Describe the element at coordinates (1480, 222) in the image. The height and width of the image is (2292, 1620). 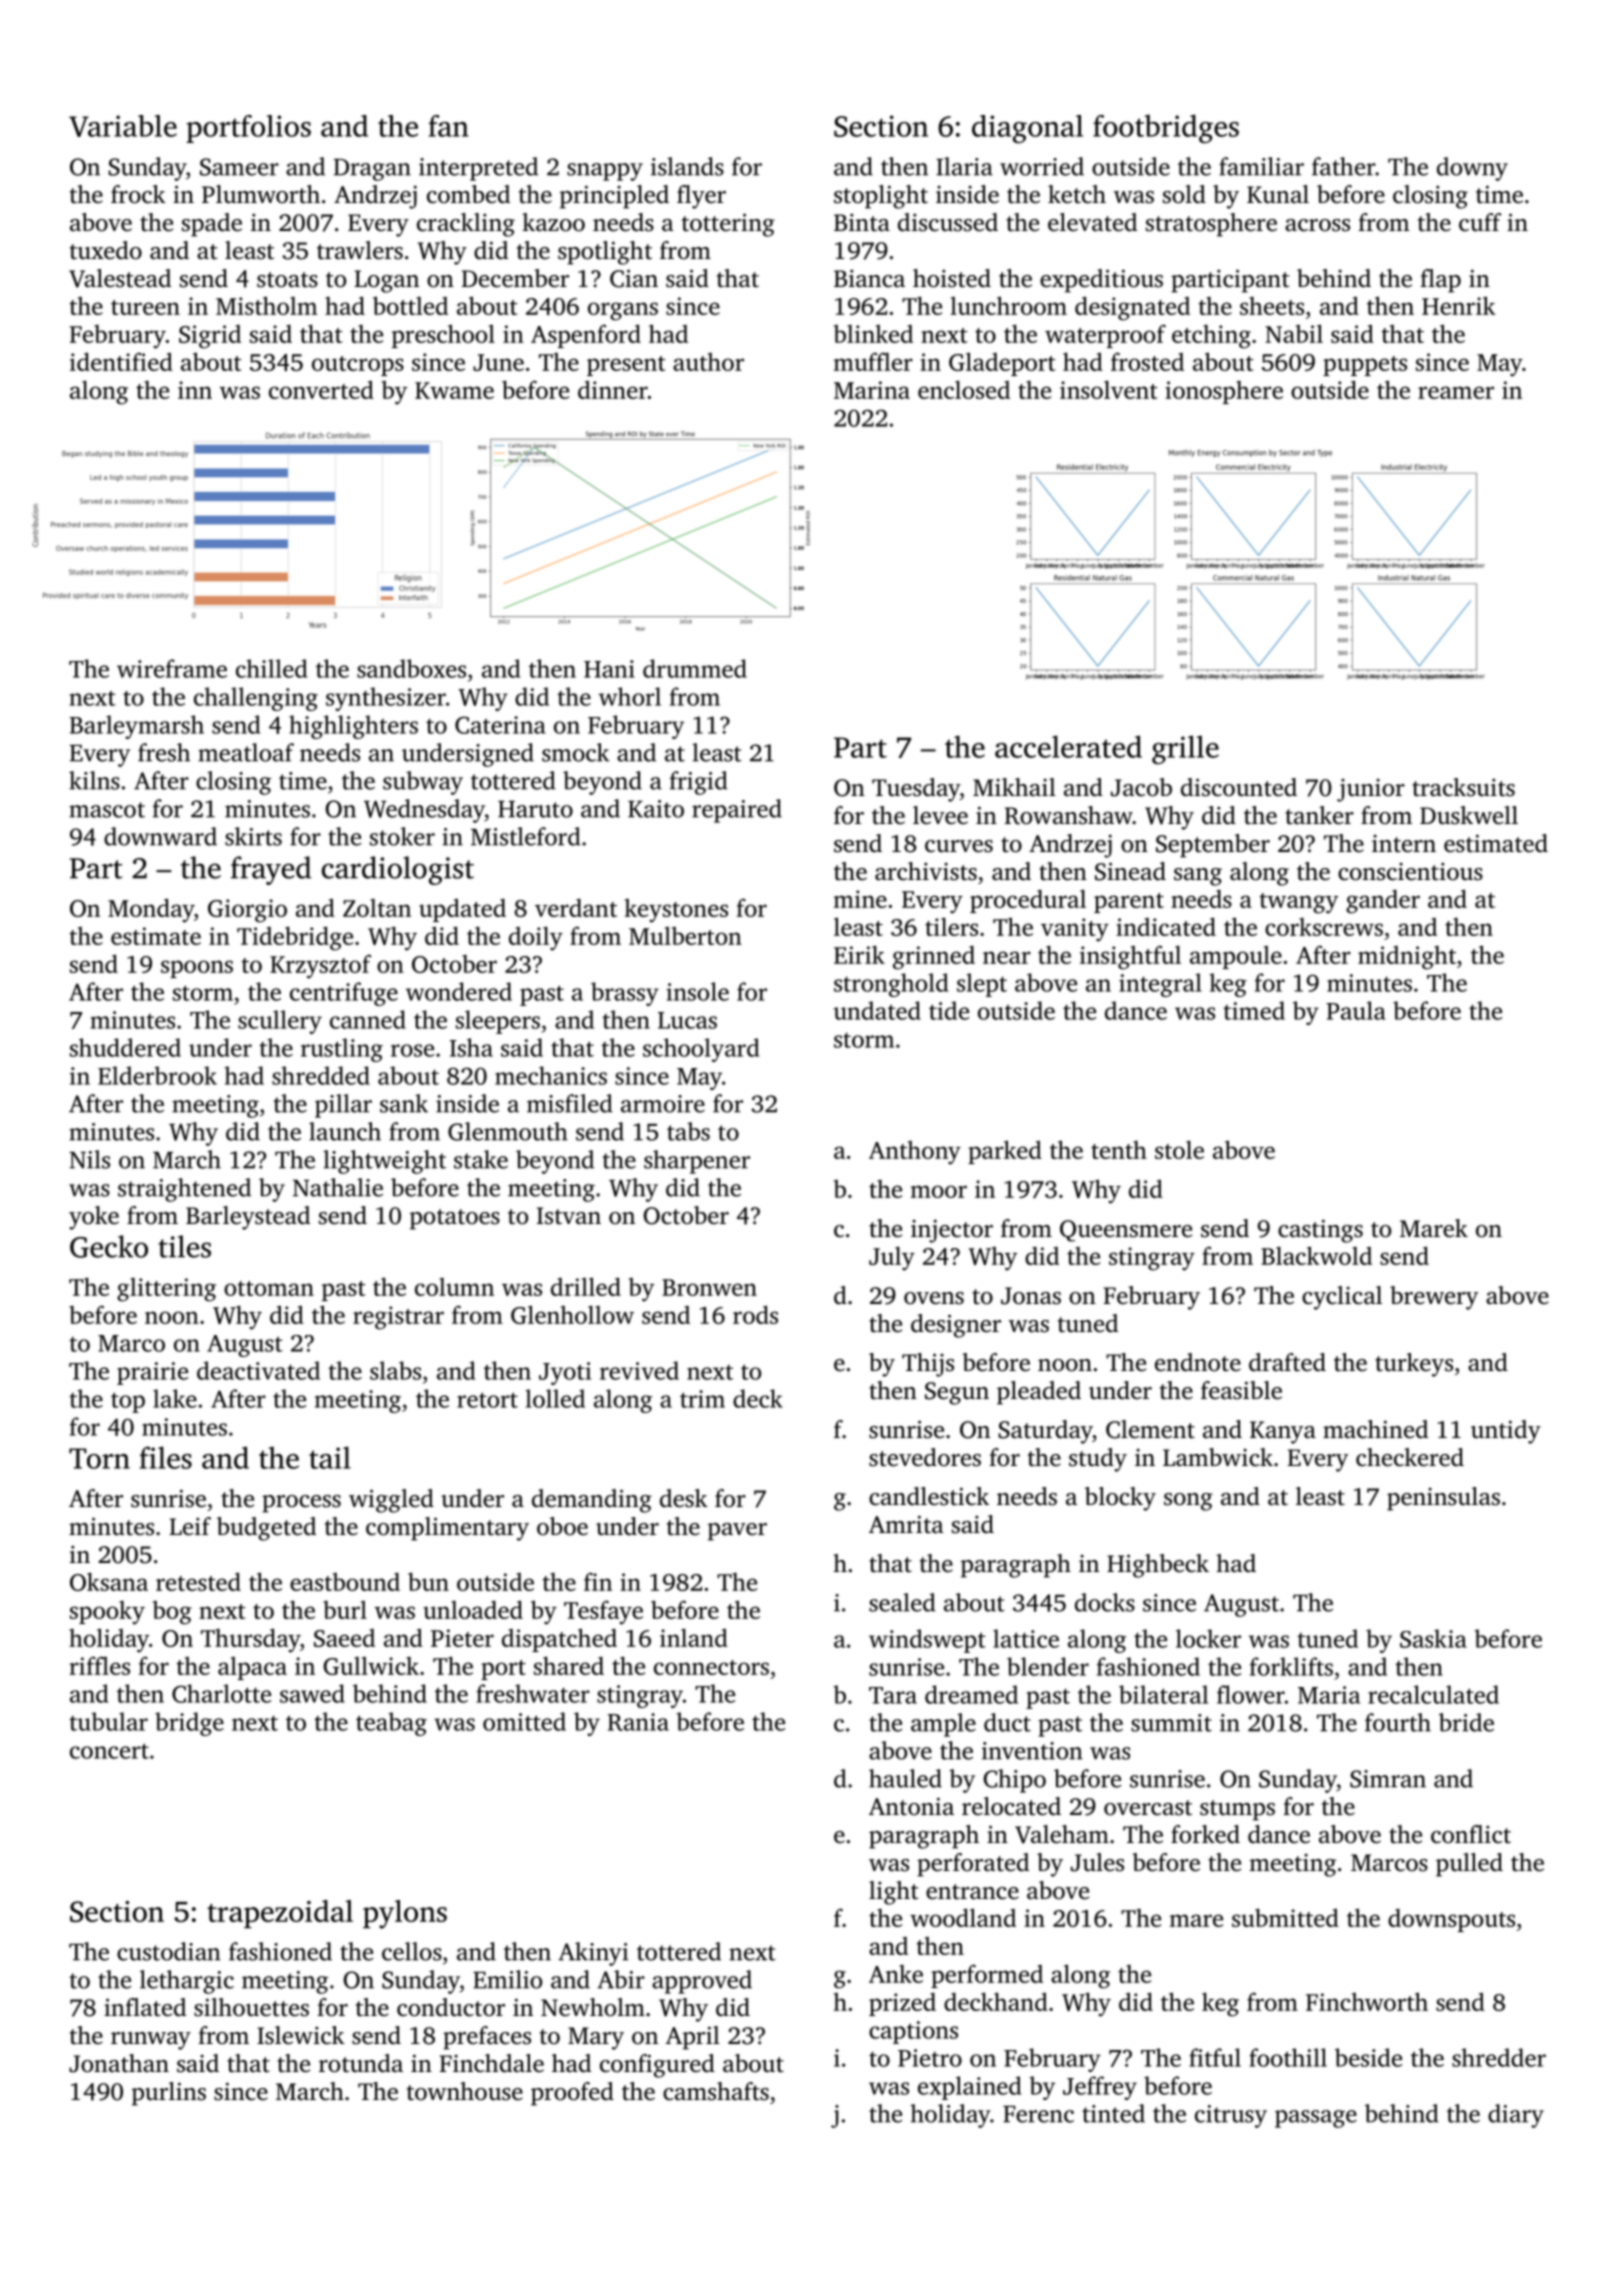
I see `cuff` at that location.
